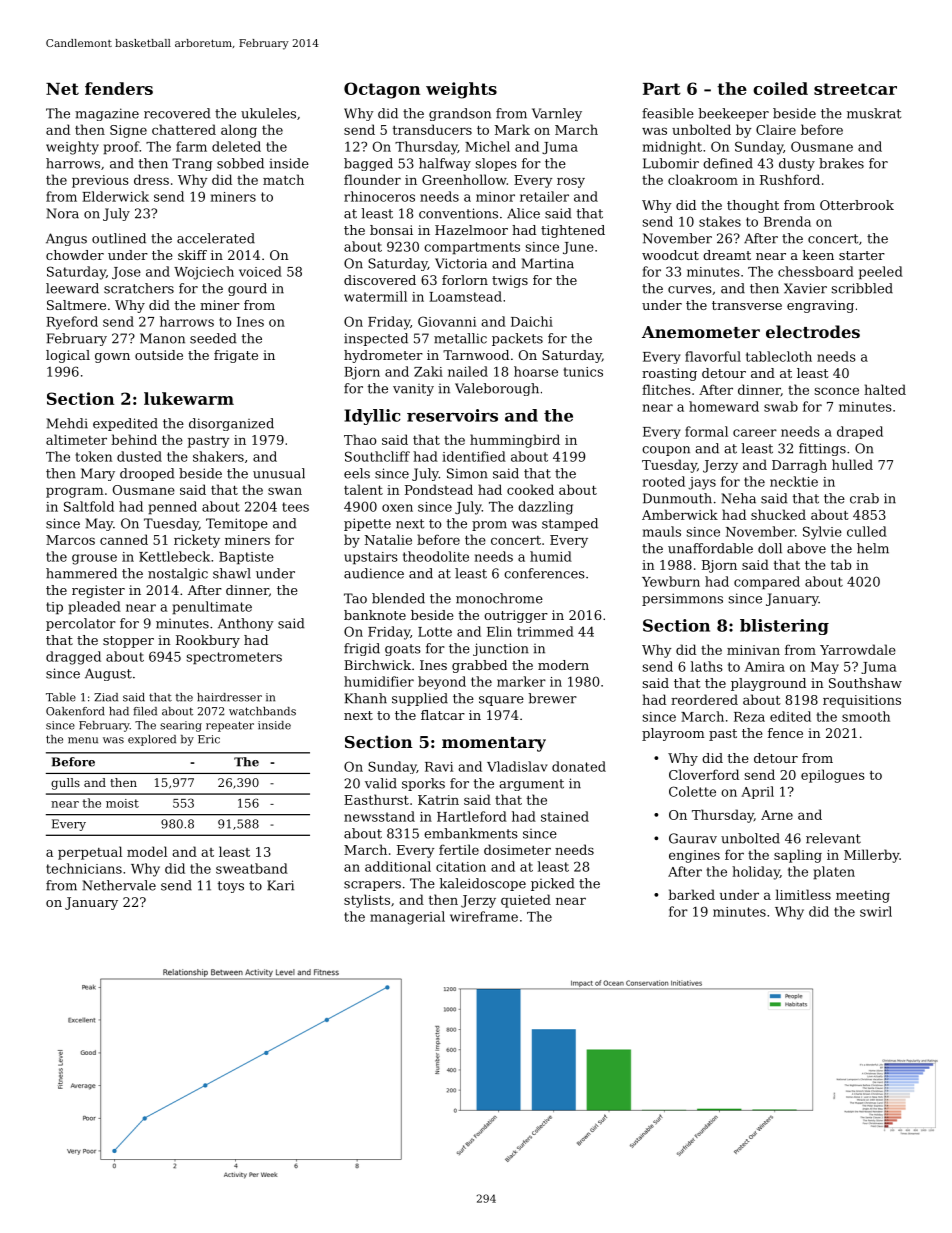  Describe the element at coordinates (841, 163) in the page. I see `brakes` at that location.
